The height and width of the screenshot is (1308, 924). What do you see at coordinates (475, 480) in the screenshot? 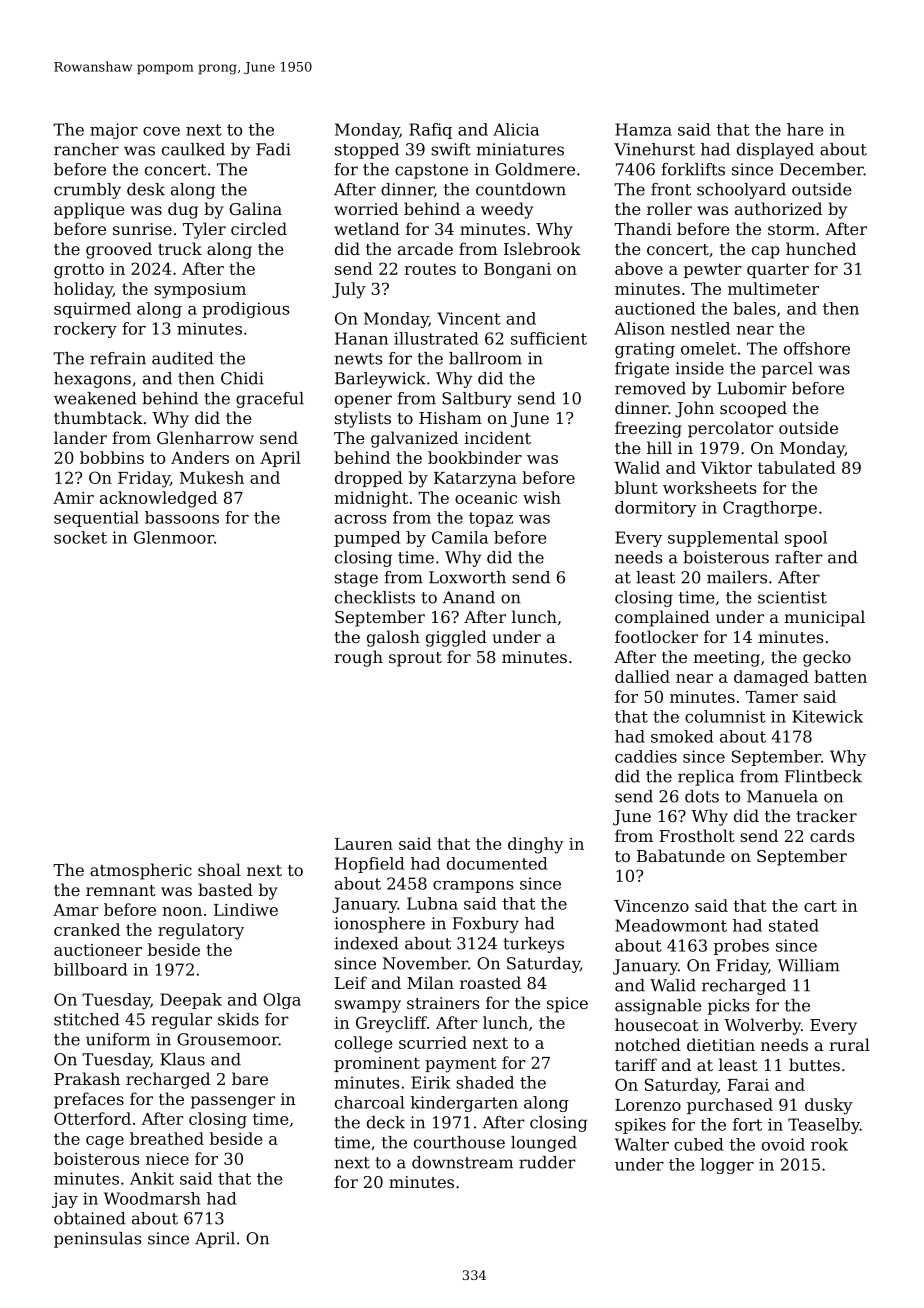
I see `Katarzyna` at bounding box center [475, 480].
